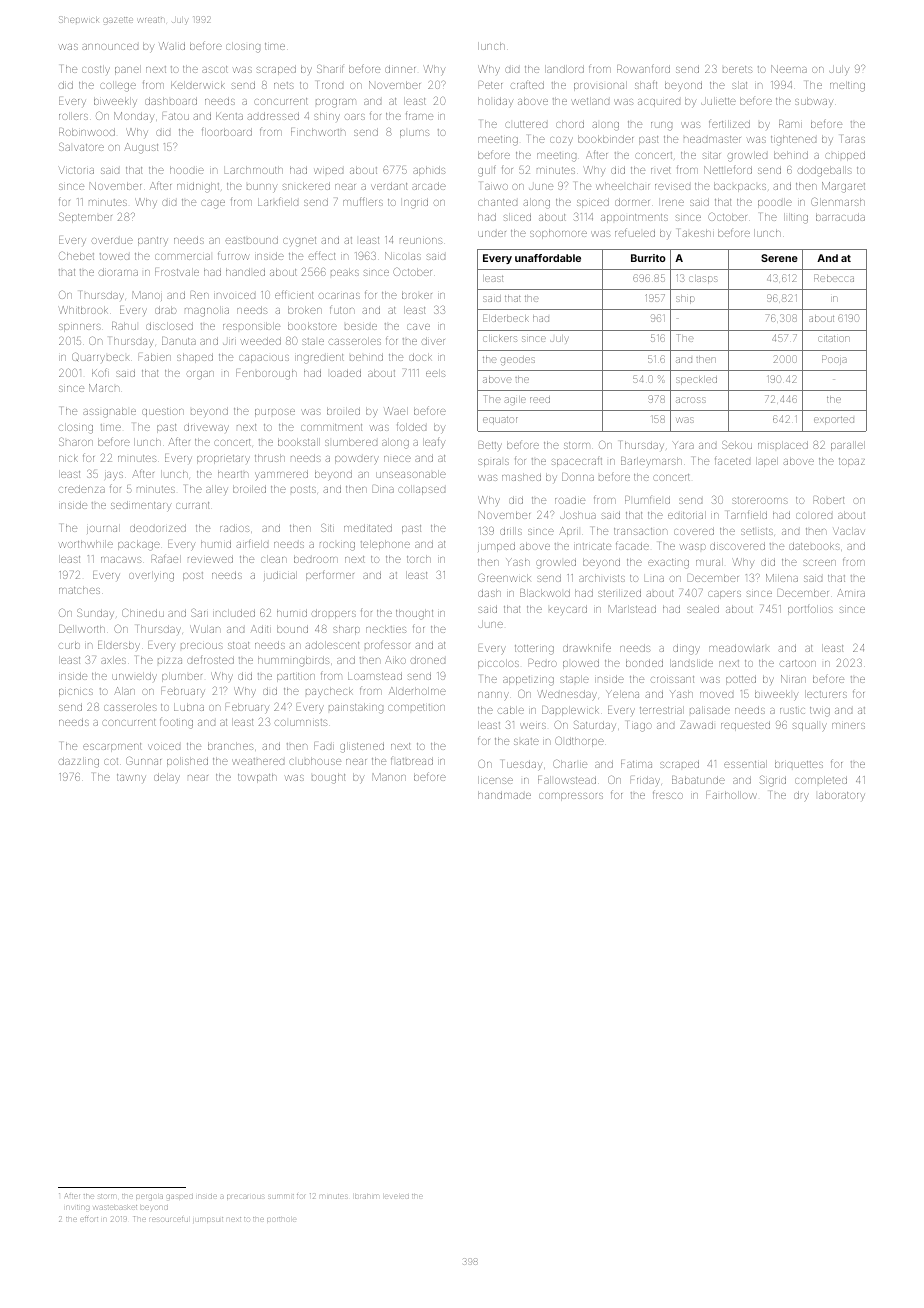 Image resolution: width=924 pixels, height=1308 pixels. I want to click on fresco, so click(668, 794).
